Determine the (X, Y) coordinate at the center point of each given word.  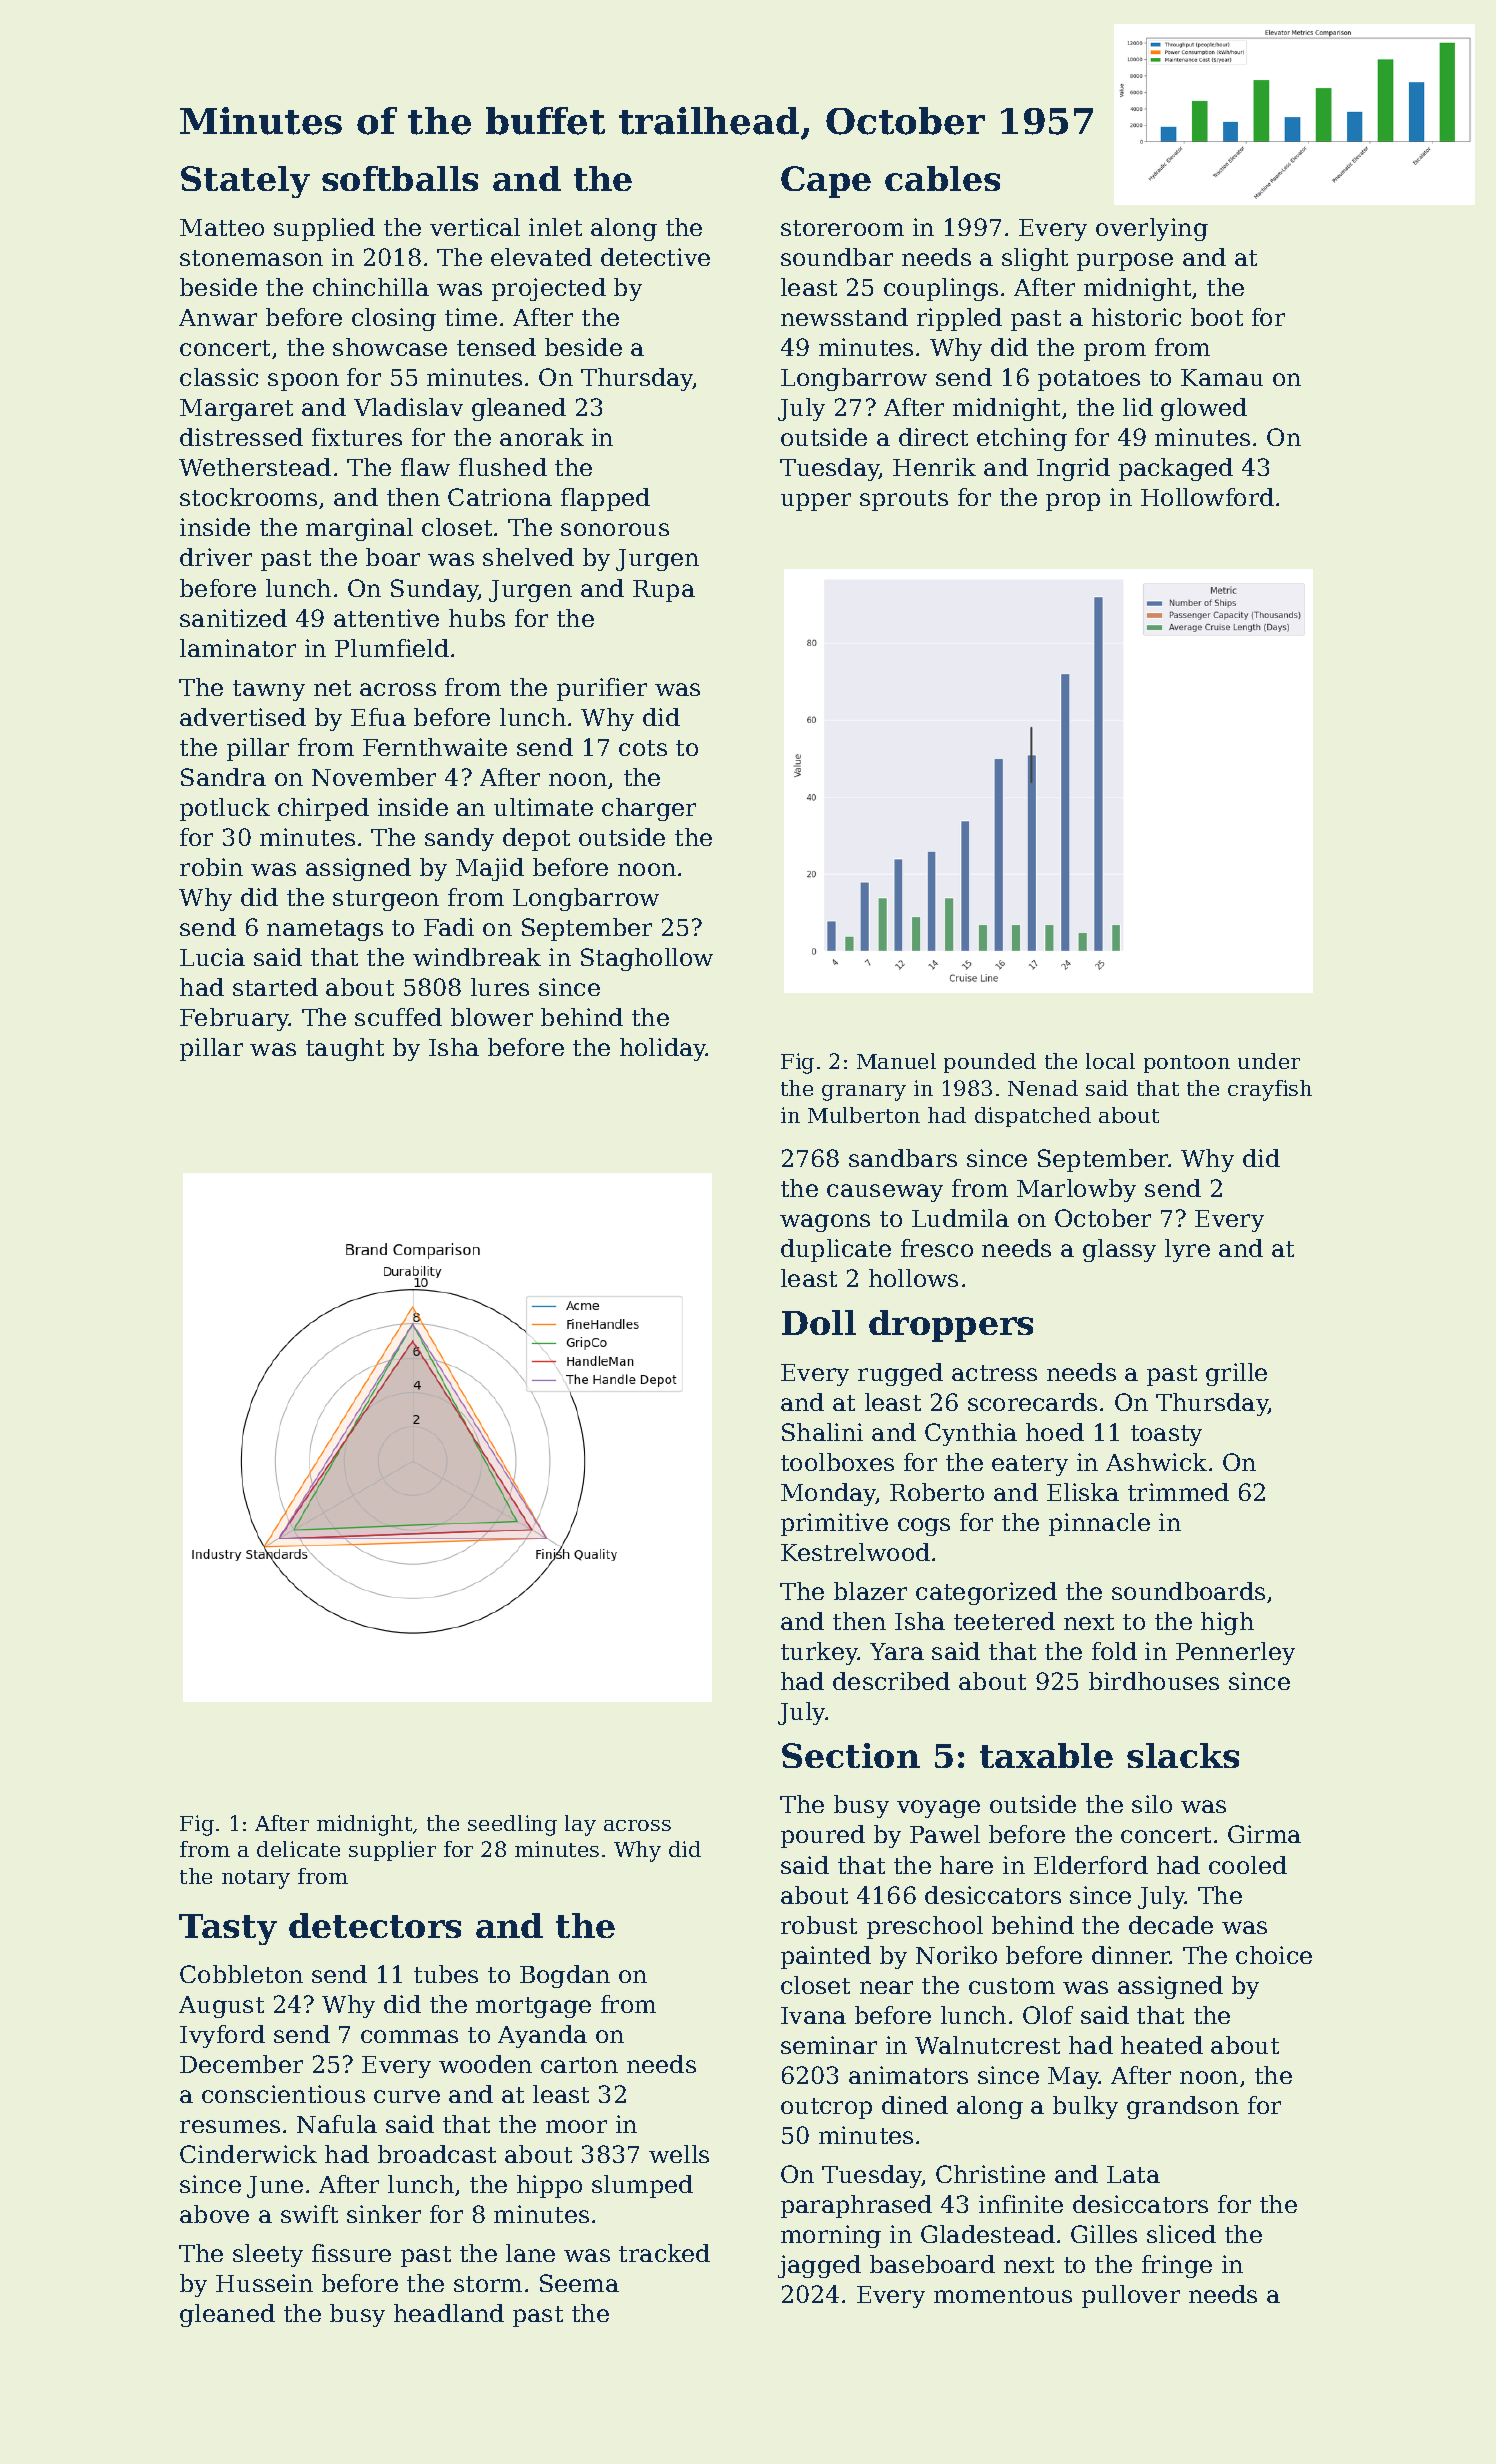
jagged (819, 2266)
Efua (378, 717)
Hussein (264, 2283)
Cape (826, 182)
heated (1162, 2045)
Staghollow (647, 959)
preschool (925, 1927)
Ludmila (960, 1218)
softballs (400, 178)
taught (345, 1049)
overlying (1152, 229)
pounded (990, 1063)
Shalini (822, 1432)
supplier (392, 1851)
